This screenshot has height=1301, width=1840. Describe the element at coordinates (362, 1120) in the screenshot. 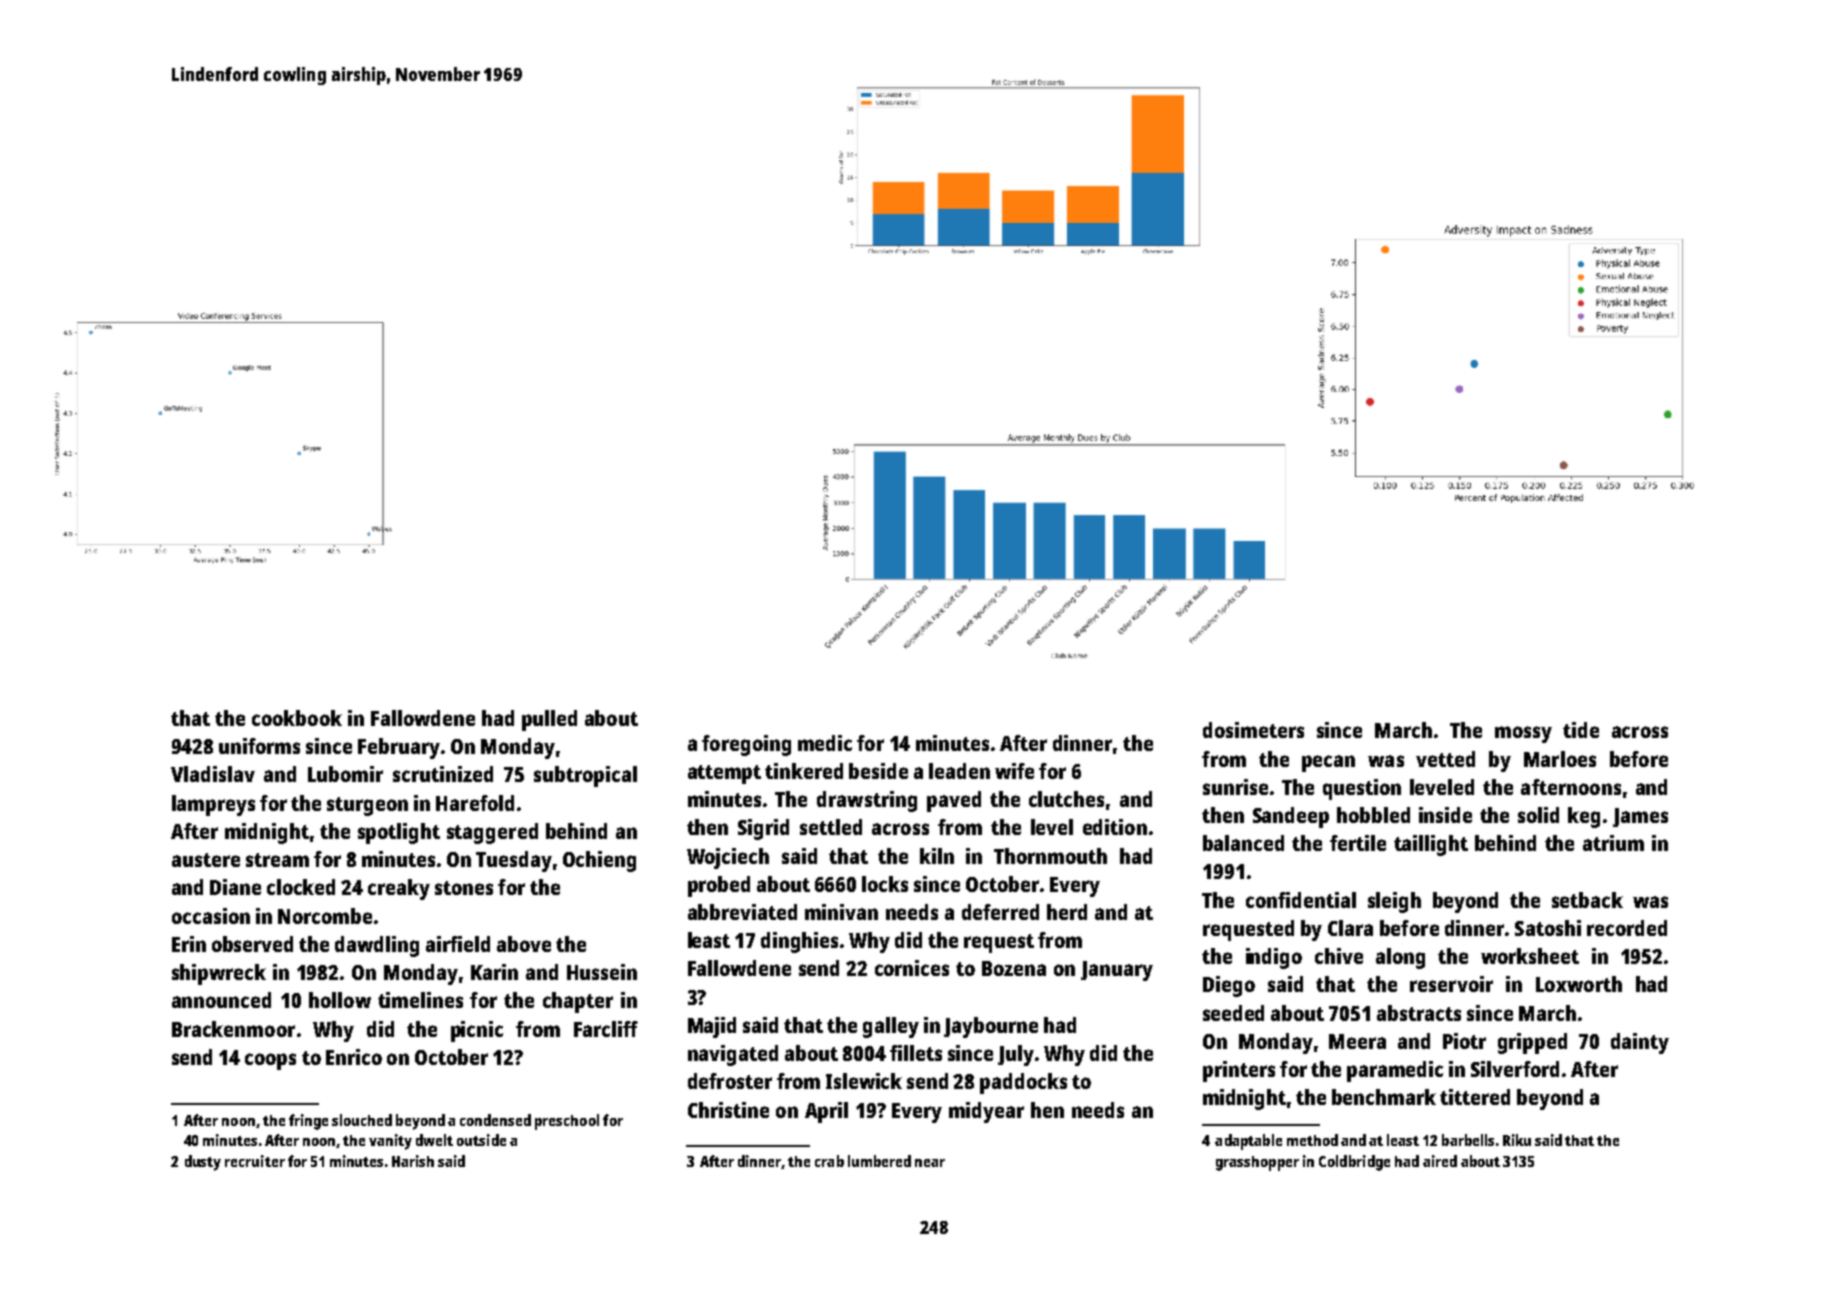

I see `slouched` at that location.
